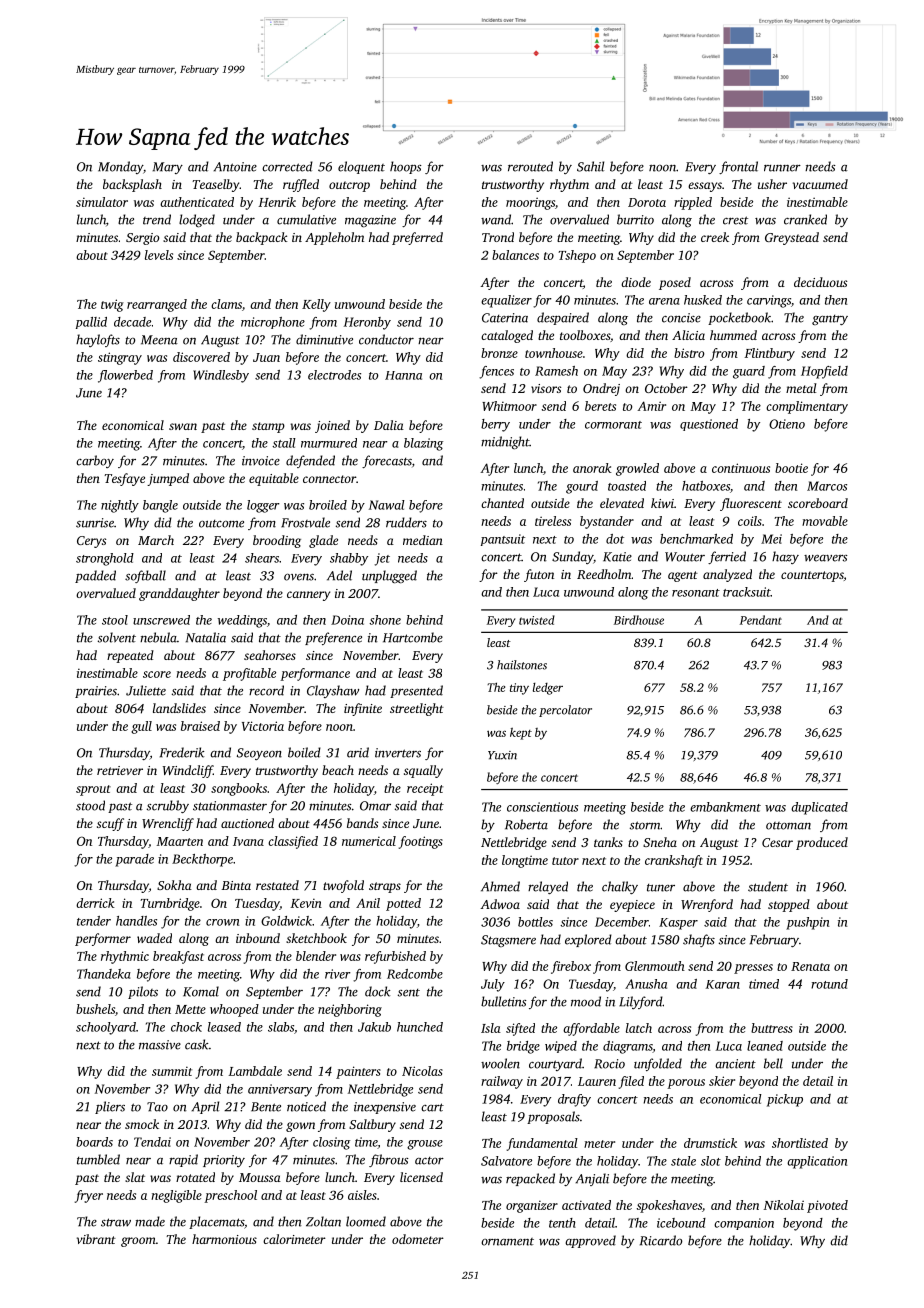 This document has width=924, height=1308. Describe the element at coordinates (705, 187) in the document. I see `essays` at that location.
